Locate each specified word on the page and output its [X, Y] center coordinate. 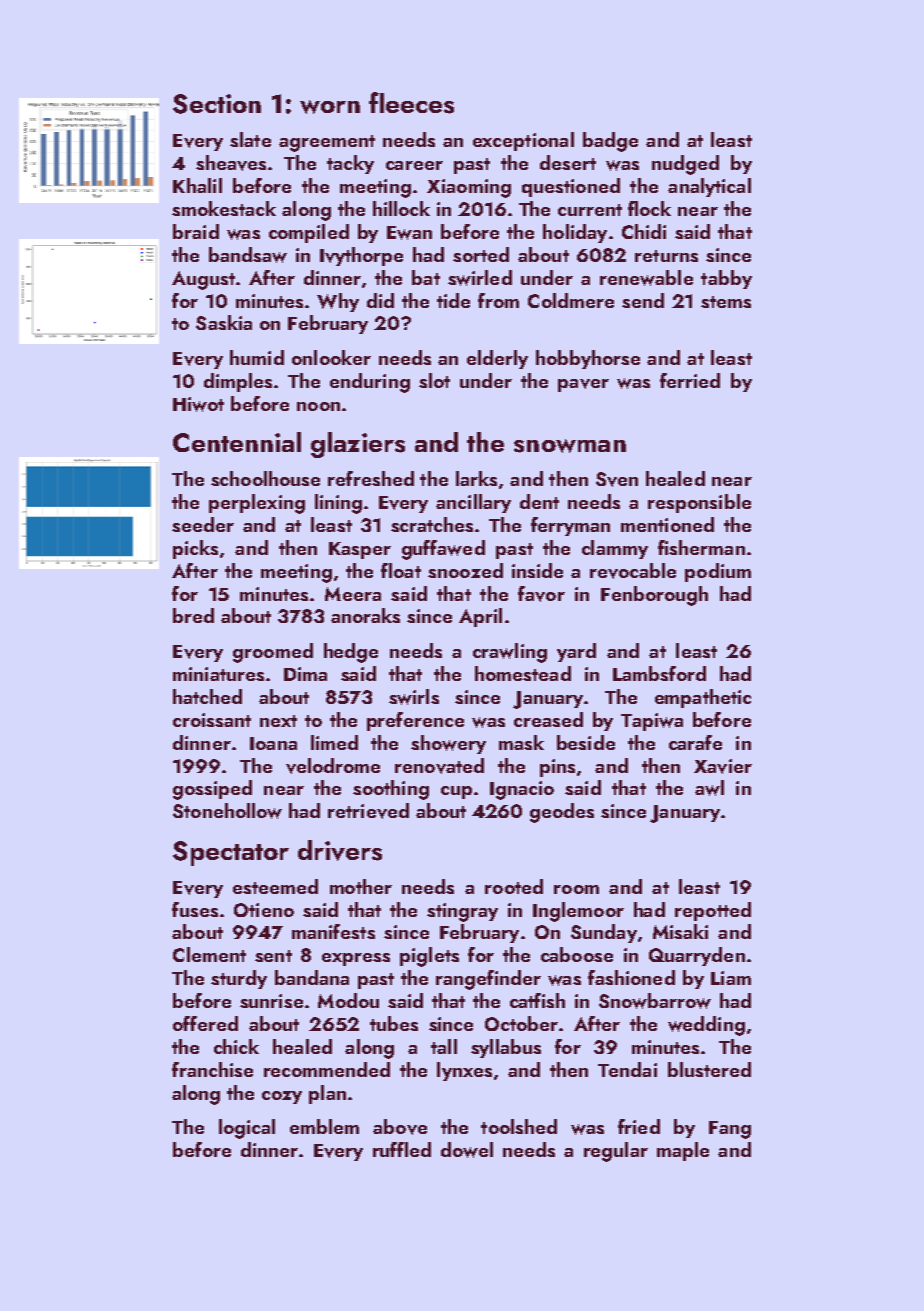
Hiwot [198, 404]
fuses [195, 909]
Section [217, 104]
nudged [685, 165]
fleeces [411, 103]
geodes [562, 813]
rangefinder [488, 980]
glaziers [358, 445]
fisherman [701, 547]
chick [236, 1046]
